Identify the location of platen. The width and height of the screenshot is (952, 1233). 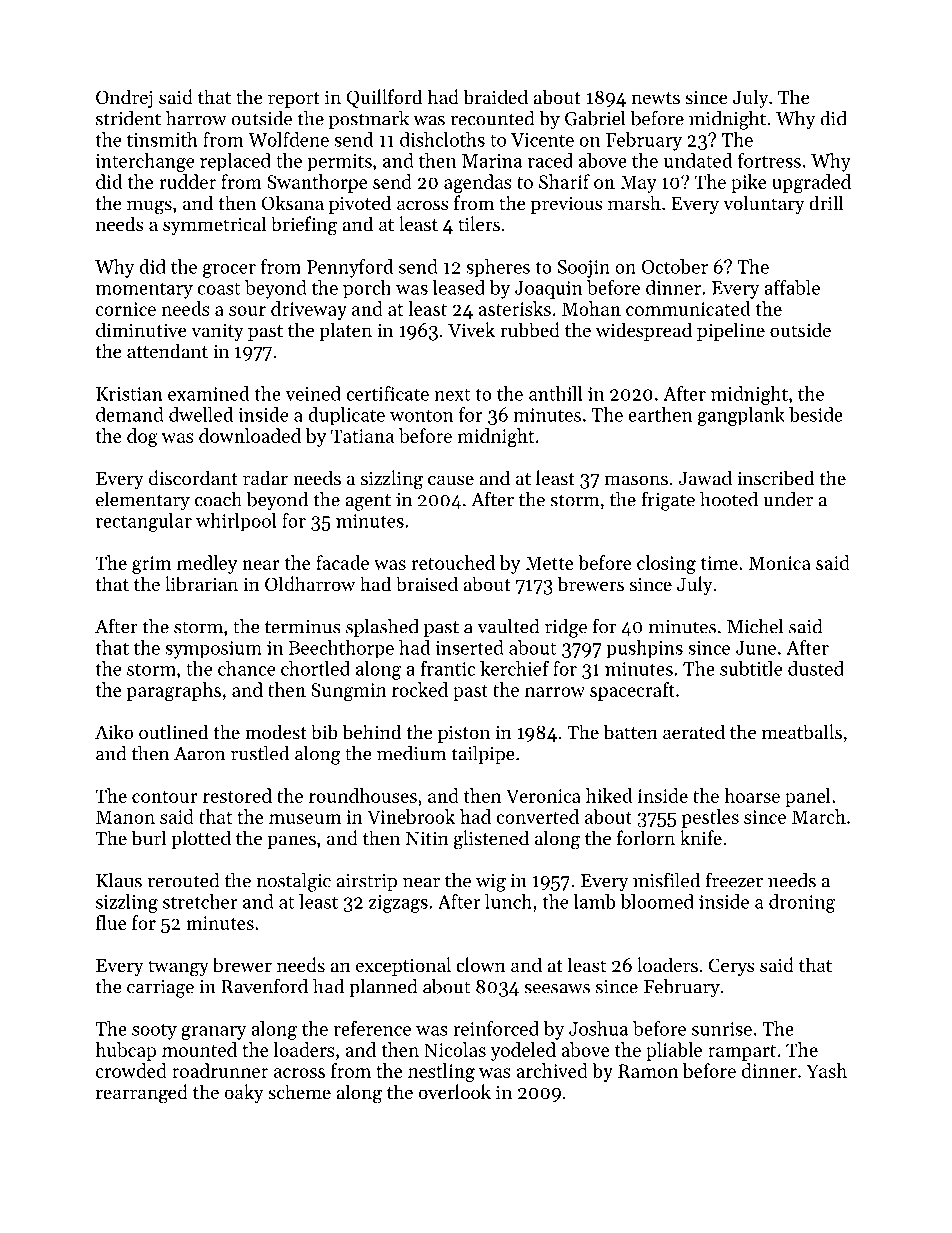
(345, 331).
